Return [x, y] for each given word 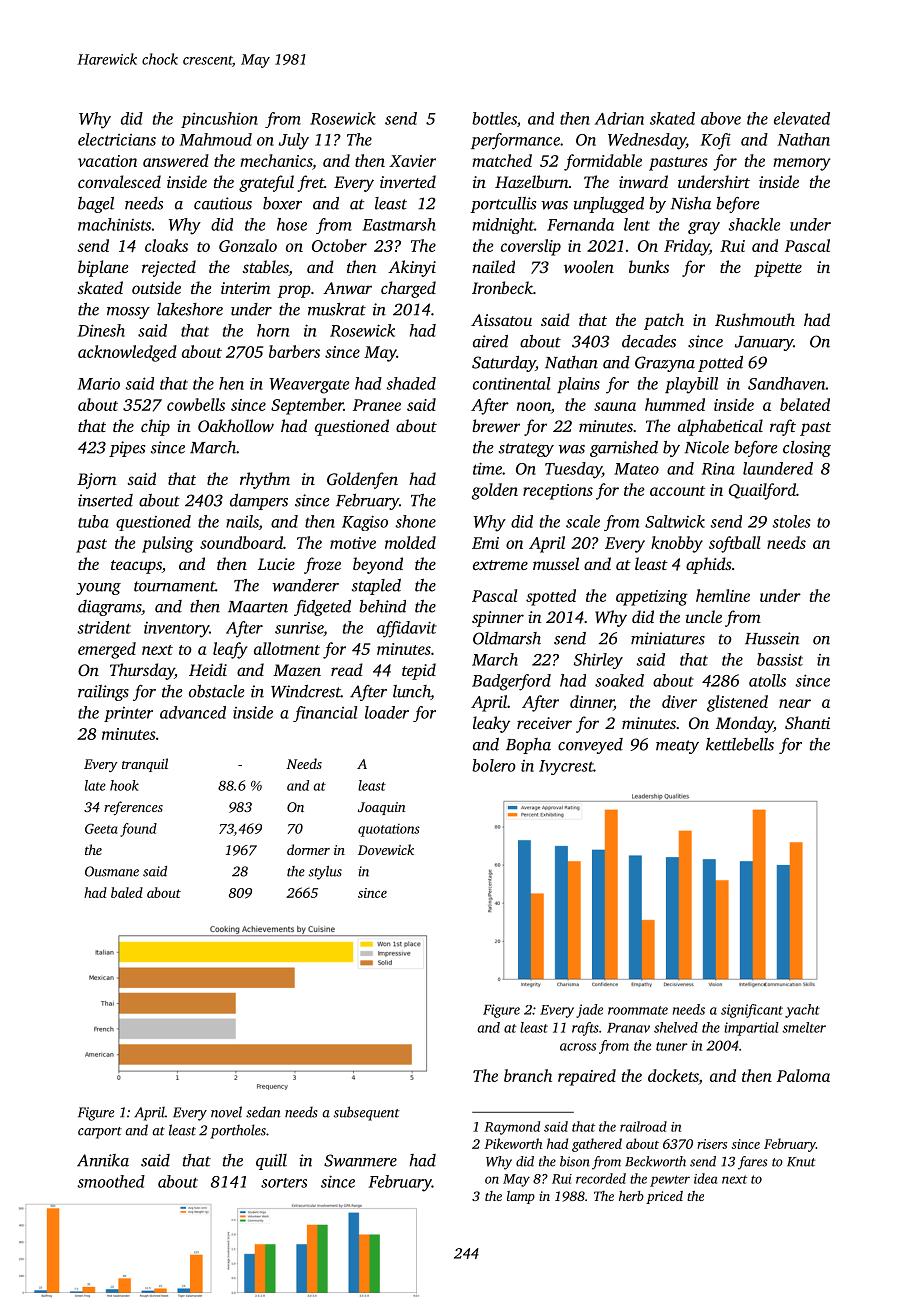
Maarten [258, 607]
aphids [709, 565]
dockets [673, 1075]
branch [528, 1075]
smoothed [111, 1181]
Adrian [619, 118]
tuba [93, 521]
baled [127, 892]
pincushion [219, 120]
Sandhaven [787, 383]
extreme [500, 565]
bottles [494, 118]
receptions [558, 492]
